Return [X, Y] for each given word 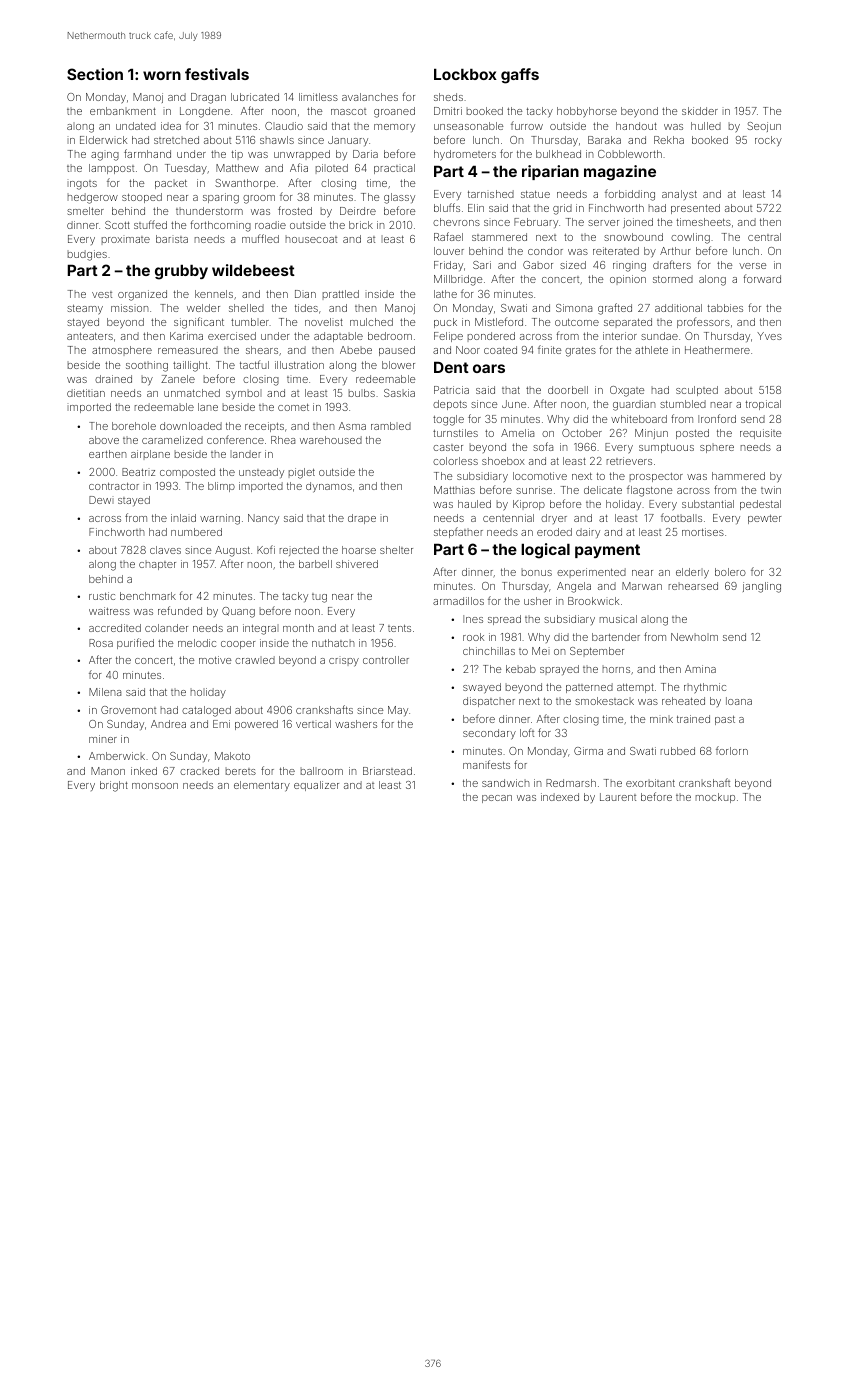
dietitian [86, 393]
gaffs [520, 76]
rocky [768, 141]
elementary [262, 786]
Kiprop [529, 505]
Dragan [208, 98]
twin [771, 490]
